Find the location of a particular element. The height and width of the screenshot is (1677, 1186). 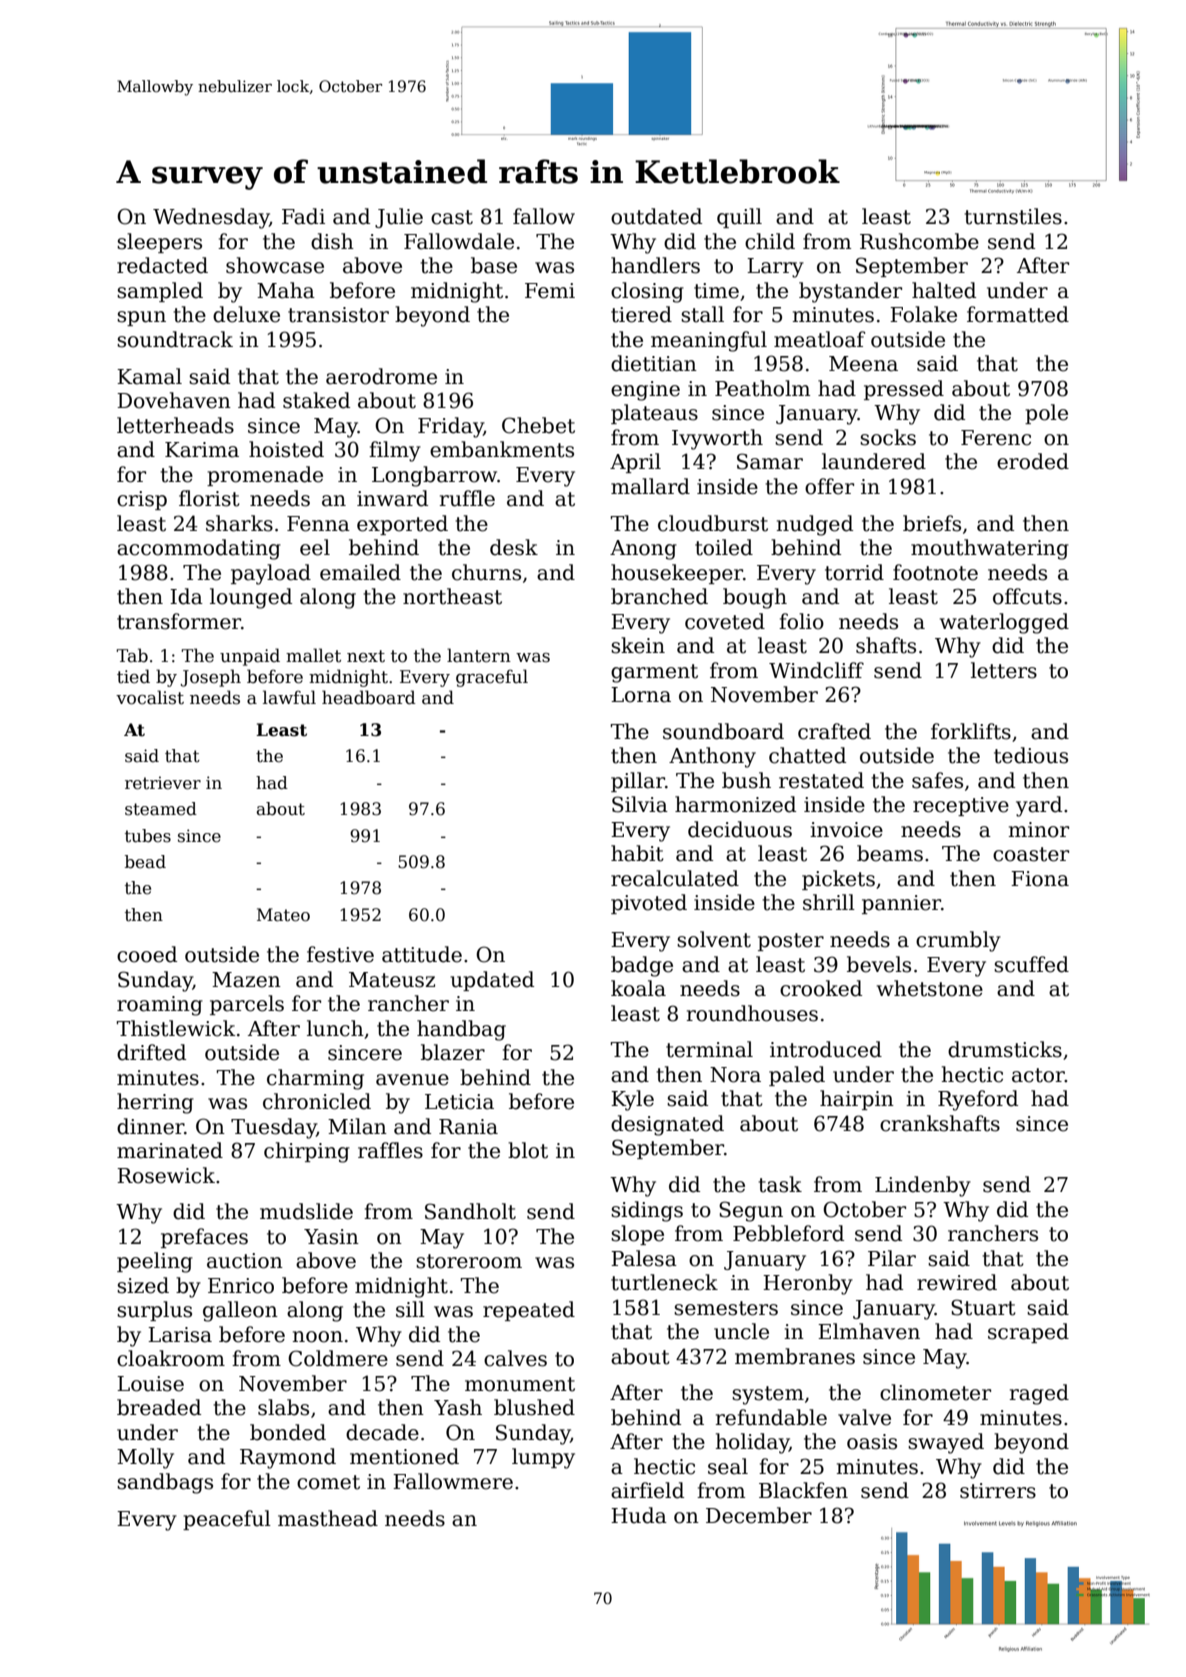

sandbags is located at coordinates (165, 1483).
